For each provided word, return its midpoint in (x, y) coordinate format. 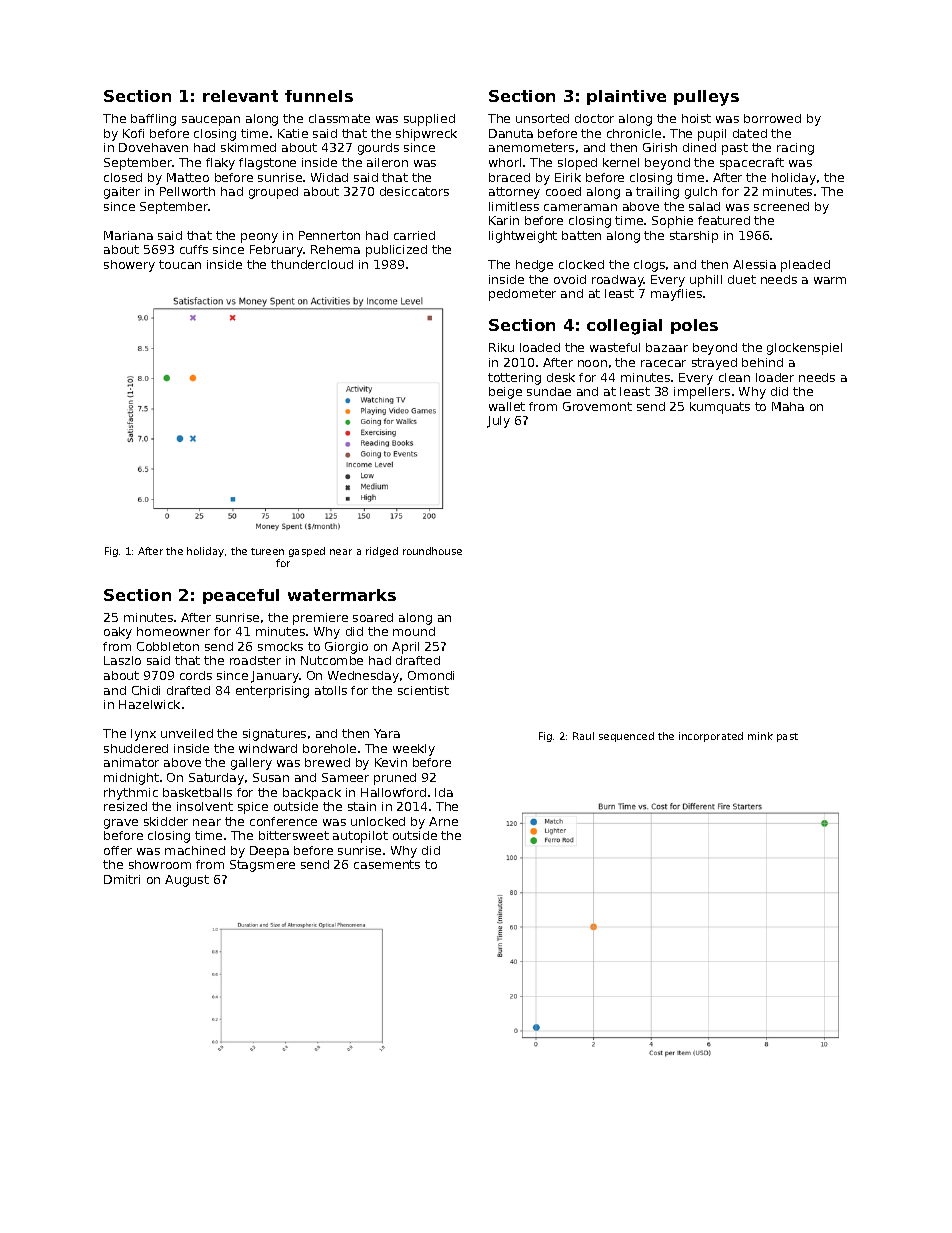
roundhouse (432, 551)
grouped (273, 193)
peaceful (241, 596)
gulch (701, 193)
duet (742, 279)
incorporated (711, 737)
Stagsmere (262, 866)
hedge (534, 266)
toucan (180, 264)
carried (414, 235)
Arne (443, 821)
